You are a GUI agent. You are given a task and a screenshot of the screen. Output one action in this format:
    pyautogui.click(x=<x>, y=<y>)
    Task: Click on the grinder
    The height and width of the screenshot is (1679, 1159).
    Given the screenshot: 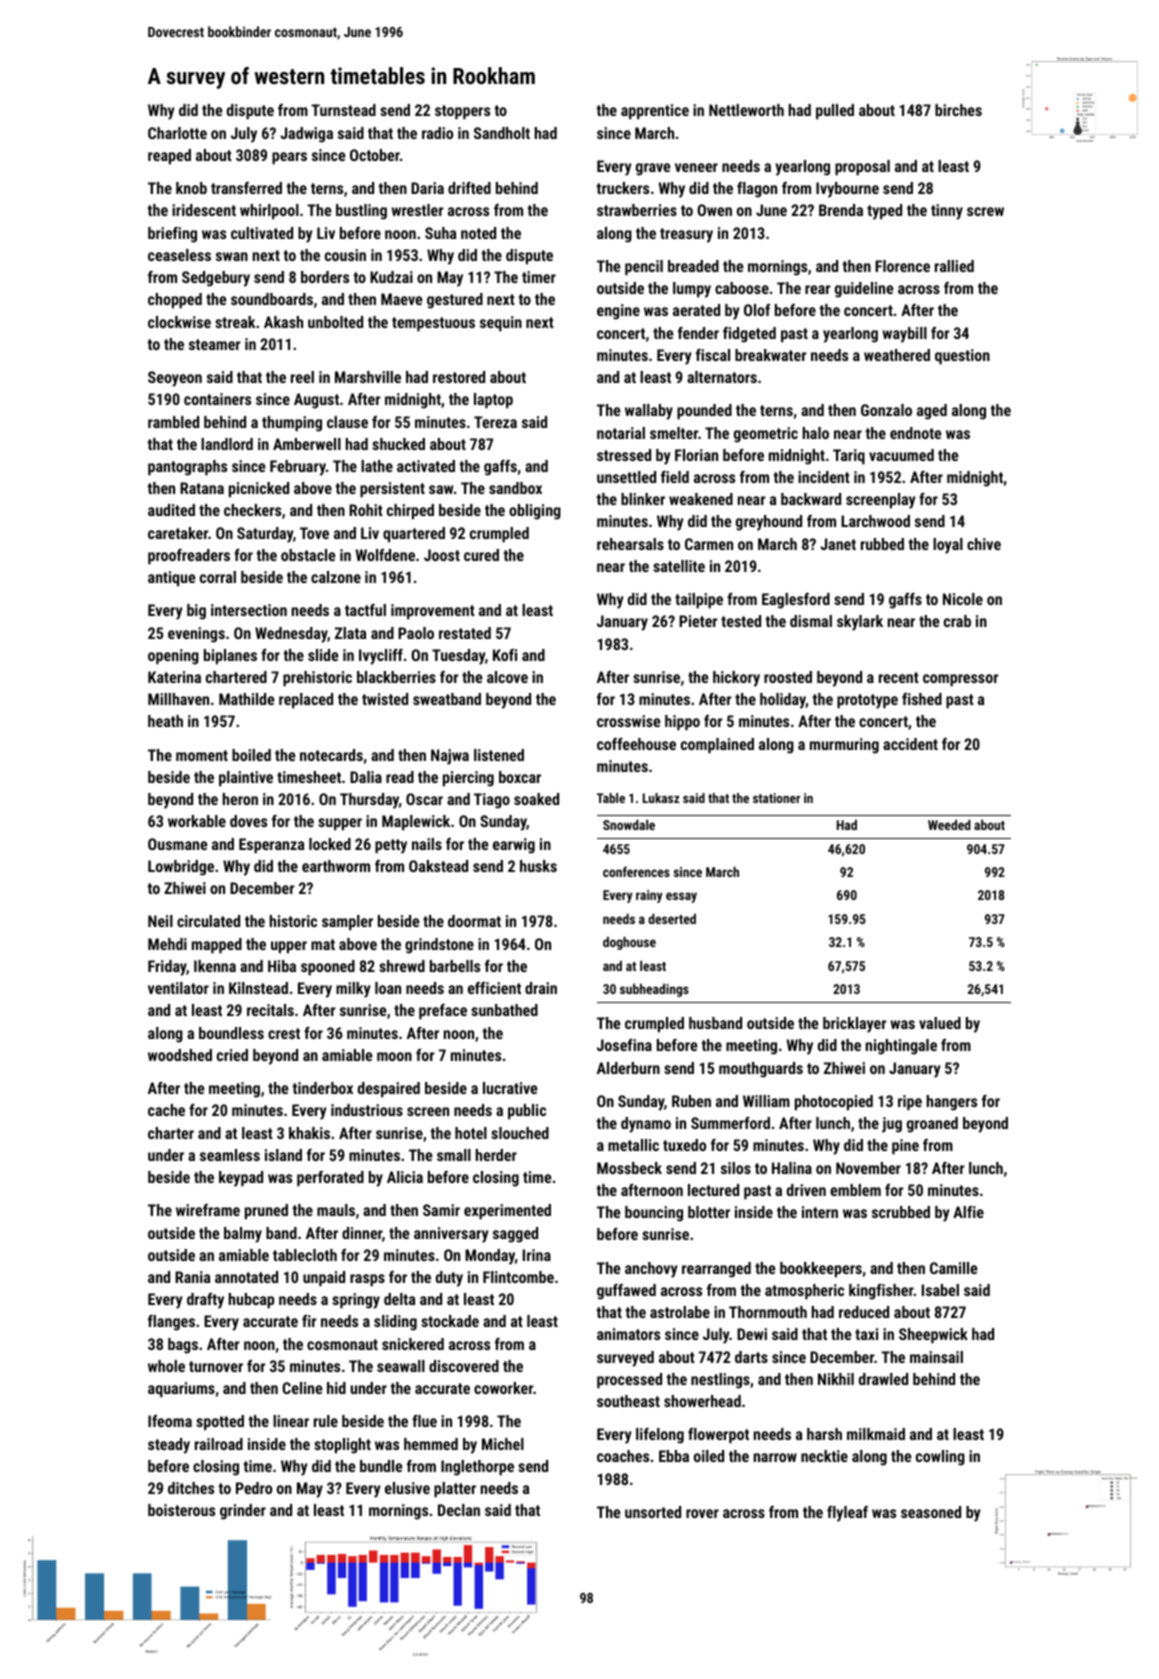 What is the action you would take?
    pyautogui.click(x=243, y=1512)
